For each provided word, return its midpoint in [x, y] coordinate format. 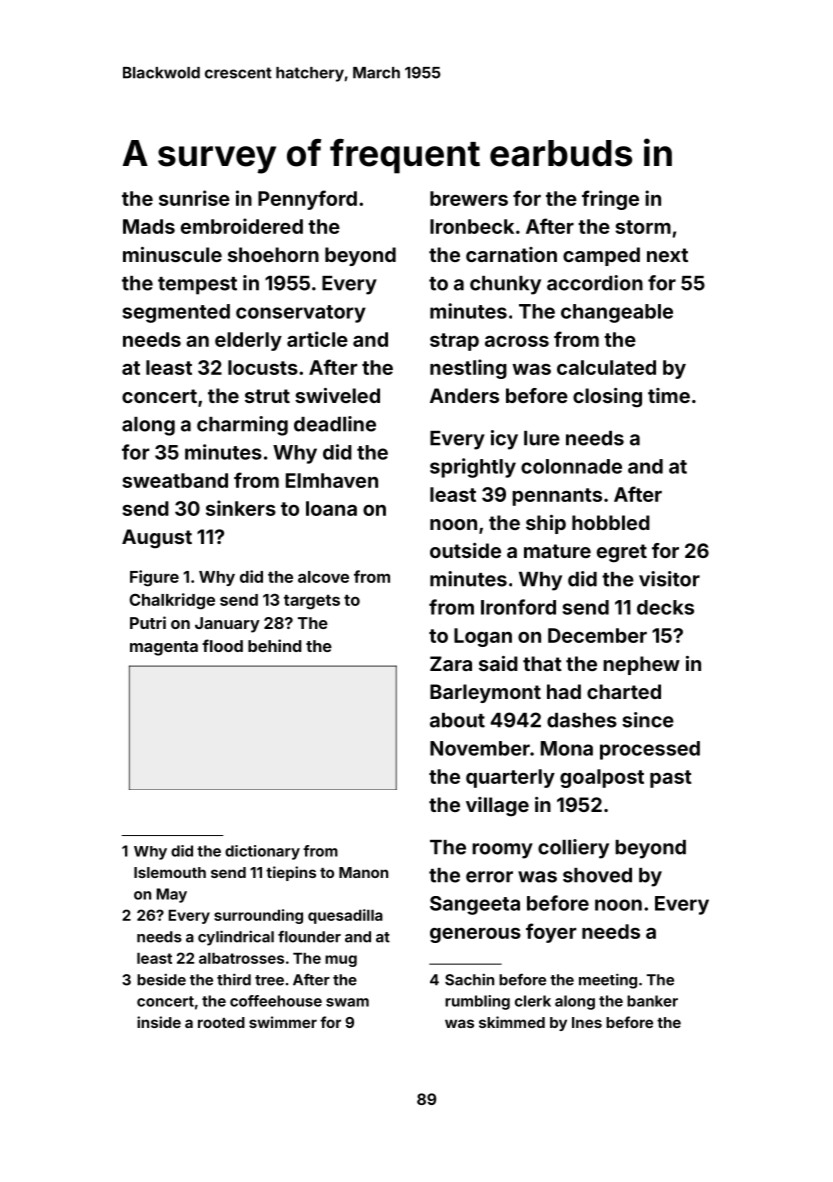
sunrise [194, 198]
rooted [221, 1022]
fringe [610, 200]
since [648, 720]
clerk [533, 1001]
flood [222, 645]
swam [347, 1002]
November [480, 748]
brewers [469, 198]
